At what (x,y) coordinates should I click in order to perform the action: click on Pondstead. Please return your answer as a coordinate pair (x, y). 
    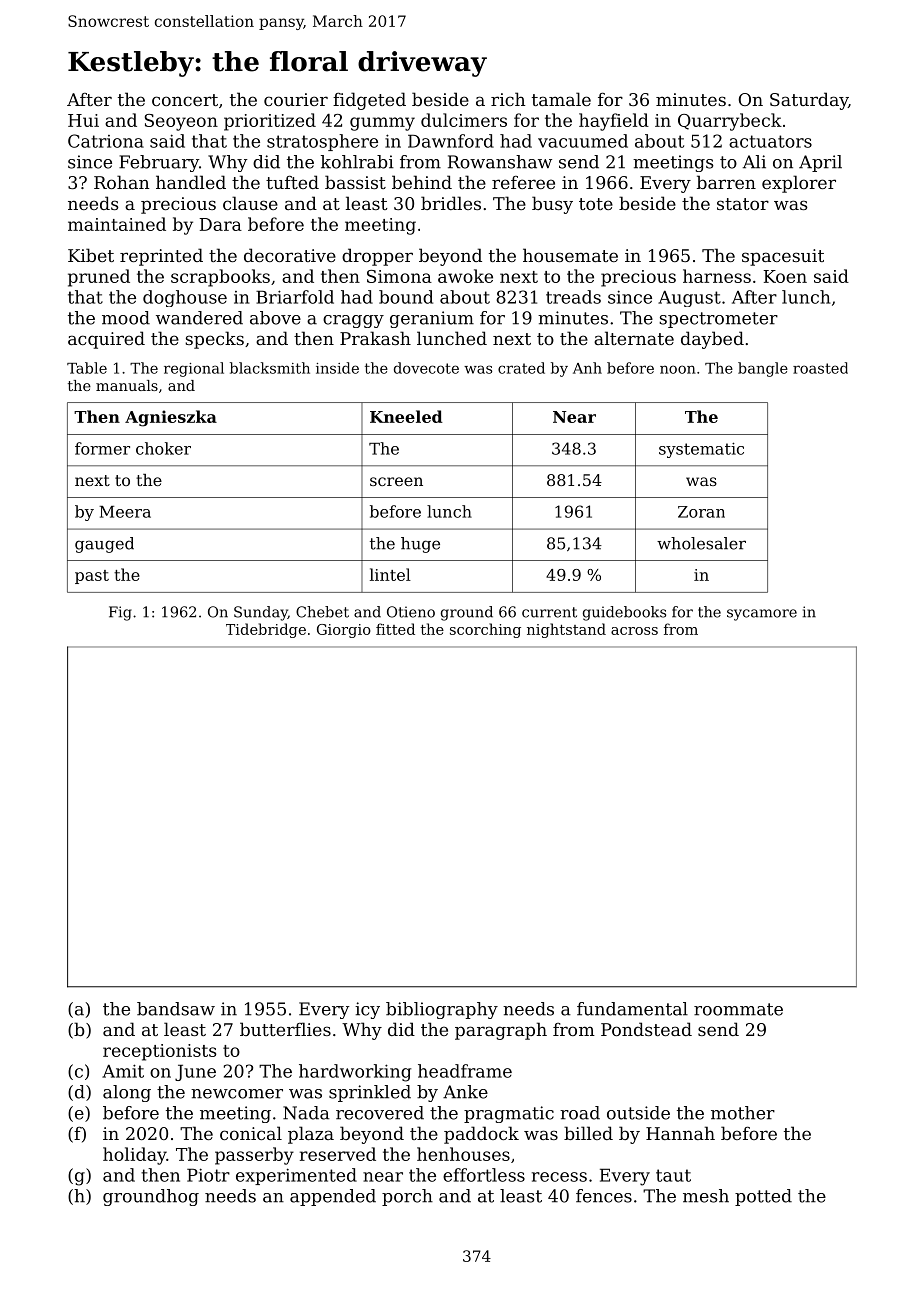
    Looking at the image, I should click on (646, 1029).
